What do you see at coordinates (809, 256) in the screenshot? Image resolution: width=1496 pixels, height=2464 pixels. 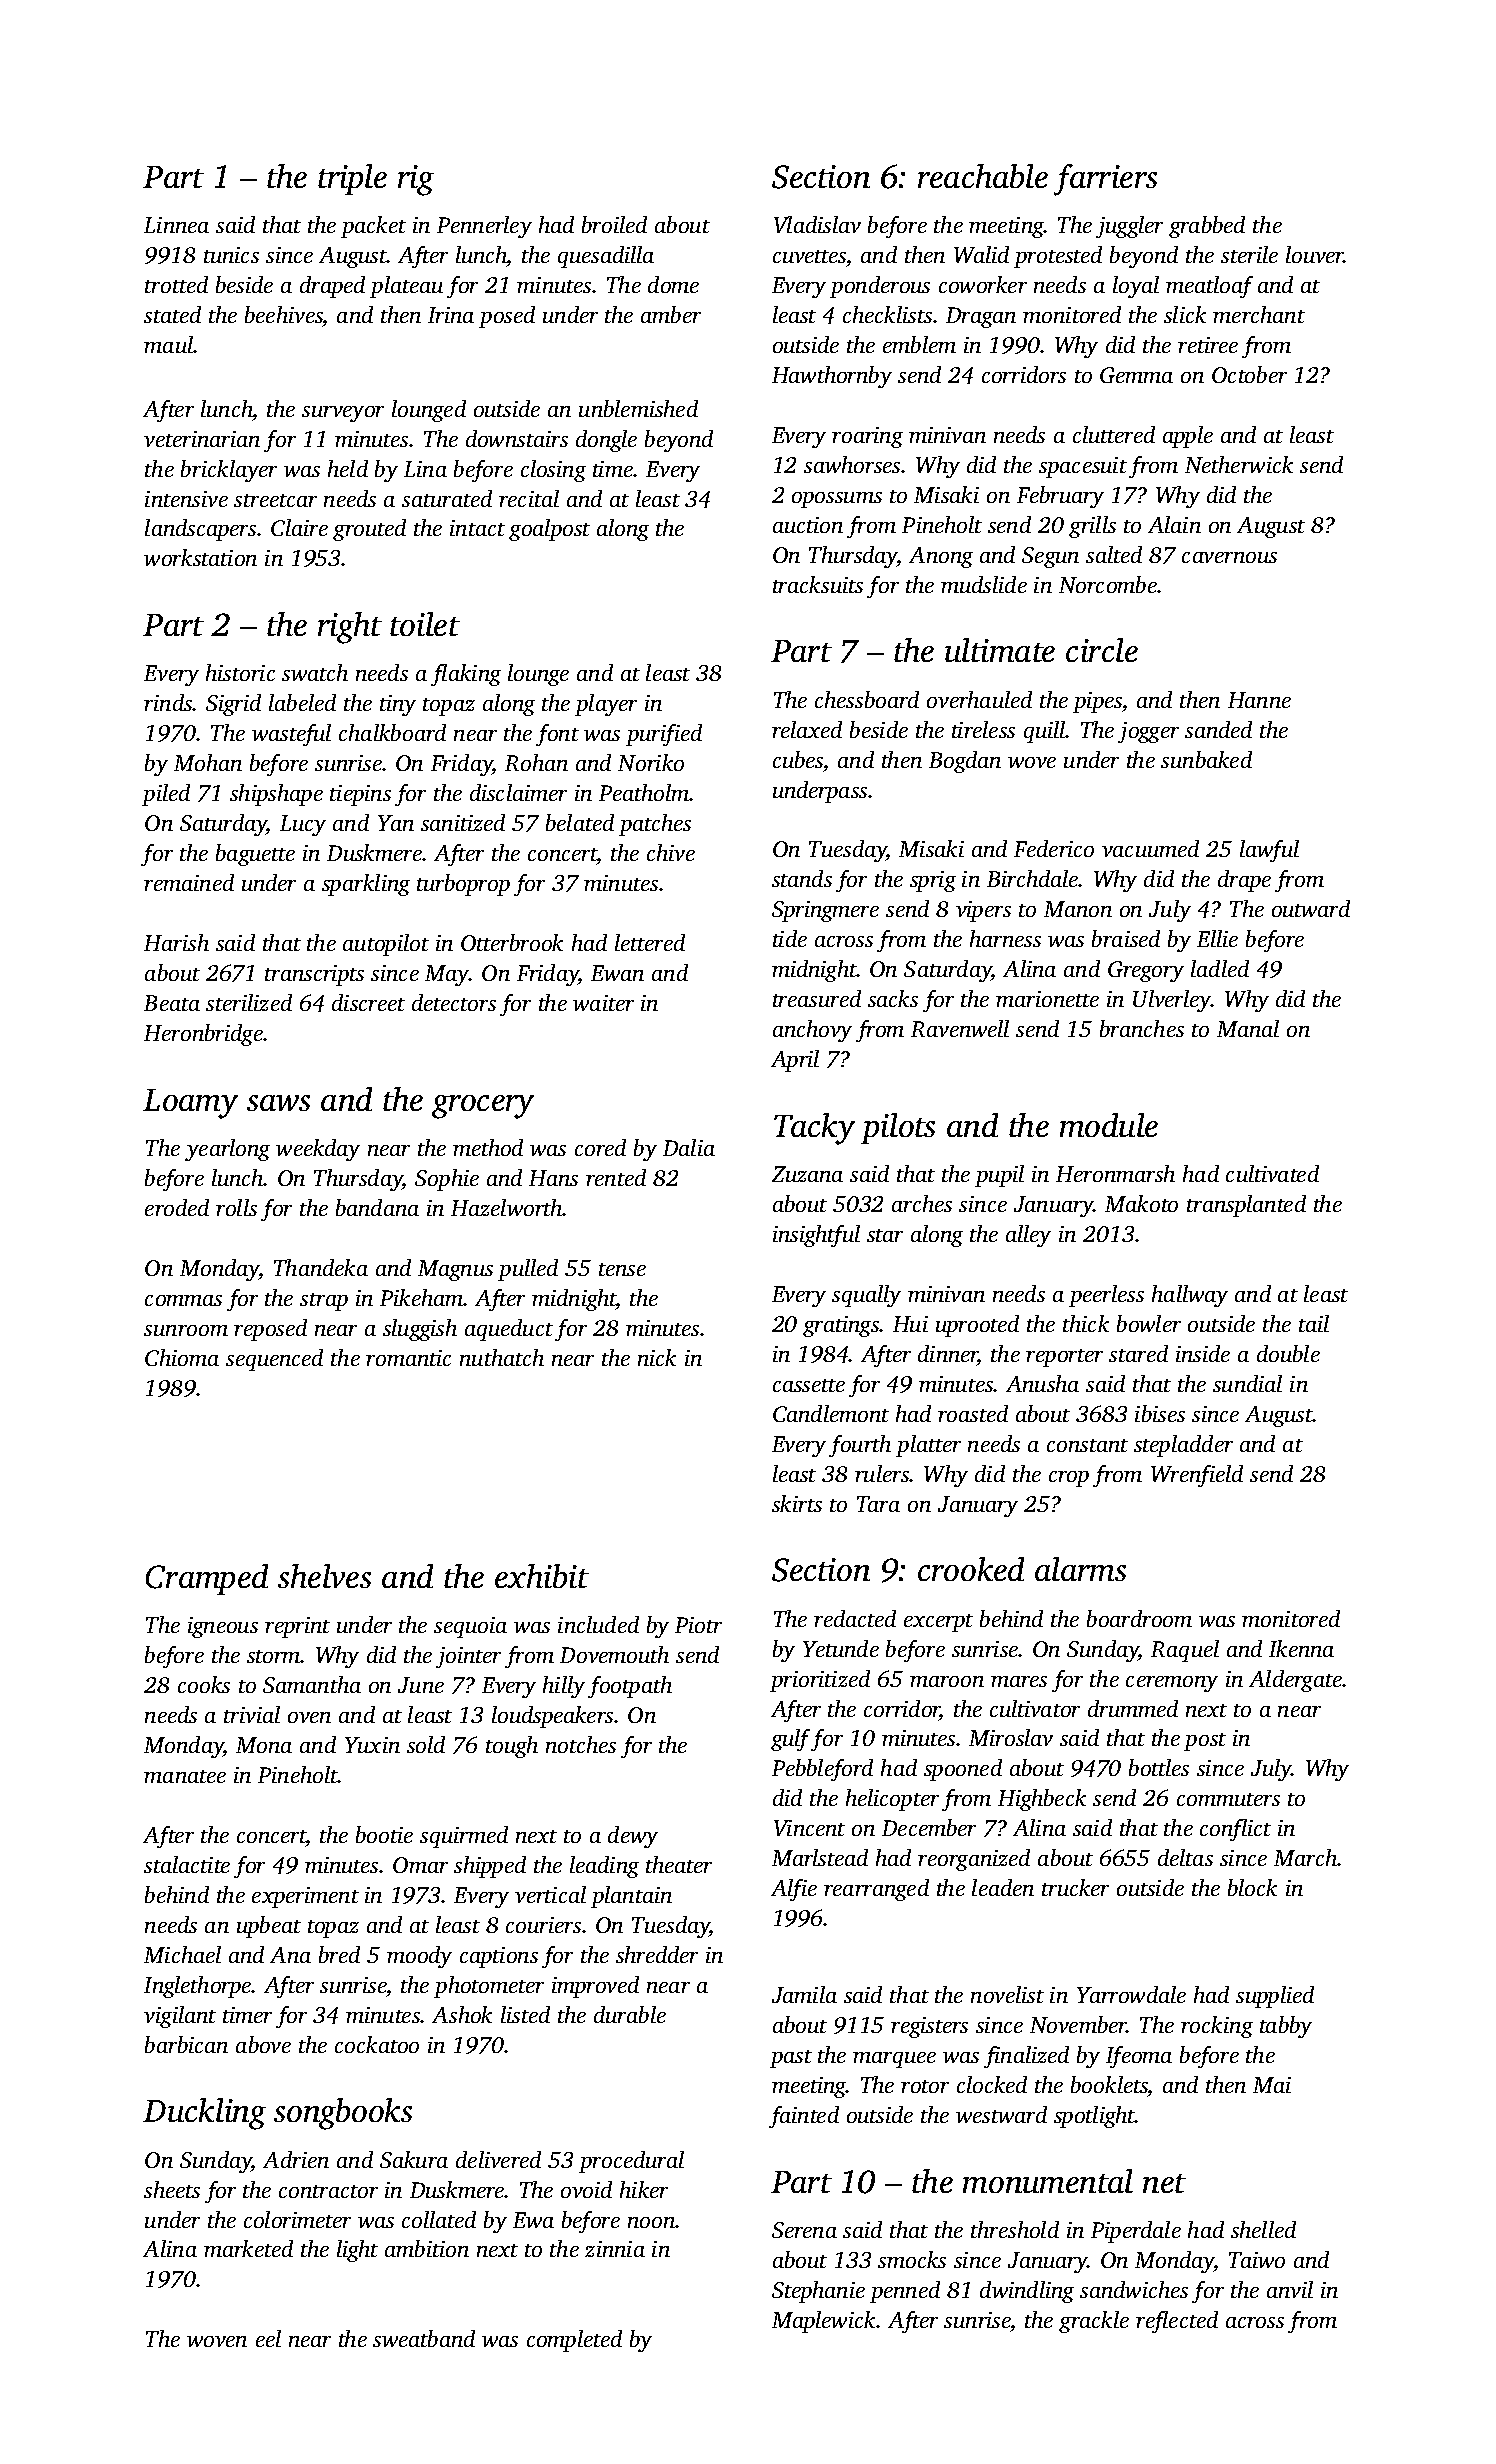 I see `cuvettes` at bounding box center [809, 256].
